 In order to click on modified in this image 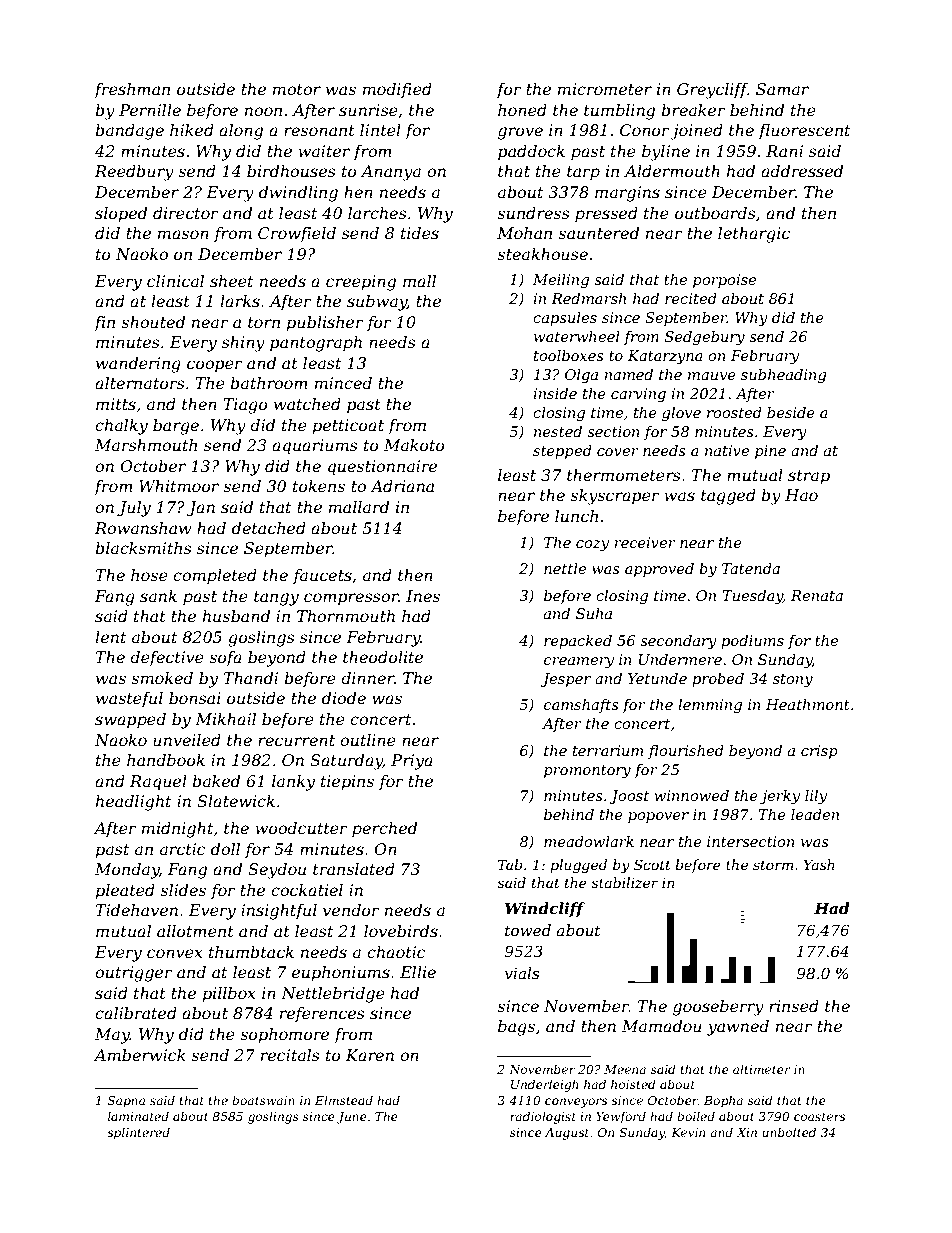, I will do `click(397, 90)`.
